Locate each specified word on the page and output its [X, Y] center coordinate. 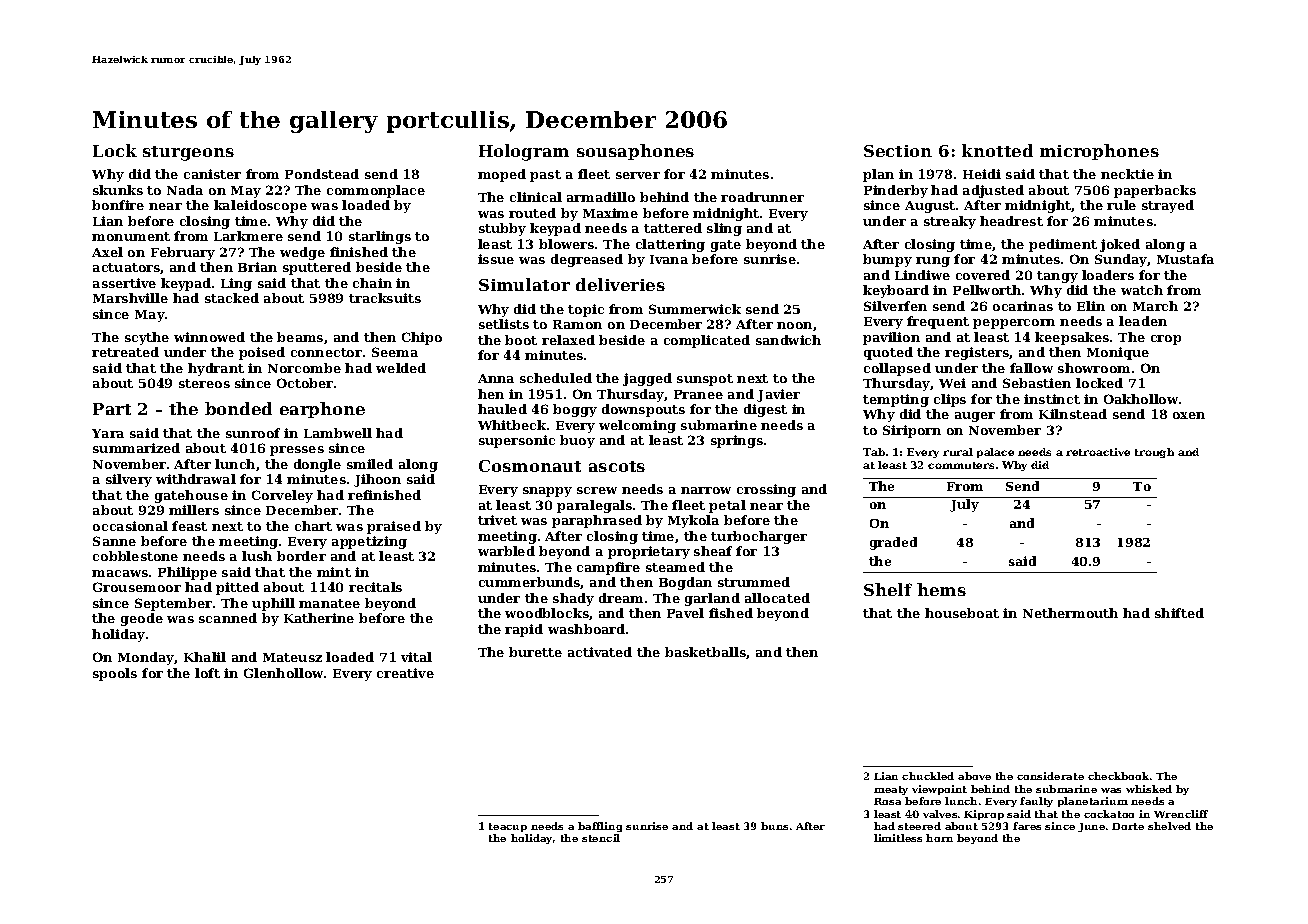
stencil [601, 838]
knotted [997, 150]
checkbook [1118, 776]
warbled [506, 551]
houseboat [962, 613]
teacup [508, 827]
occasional [130, 526]
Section [898, 151]
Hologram [524, 152]
